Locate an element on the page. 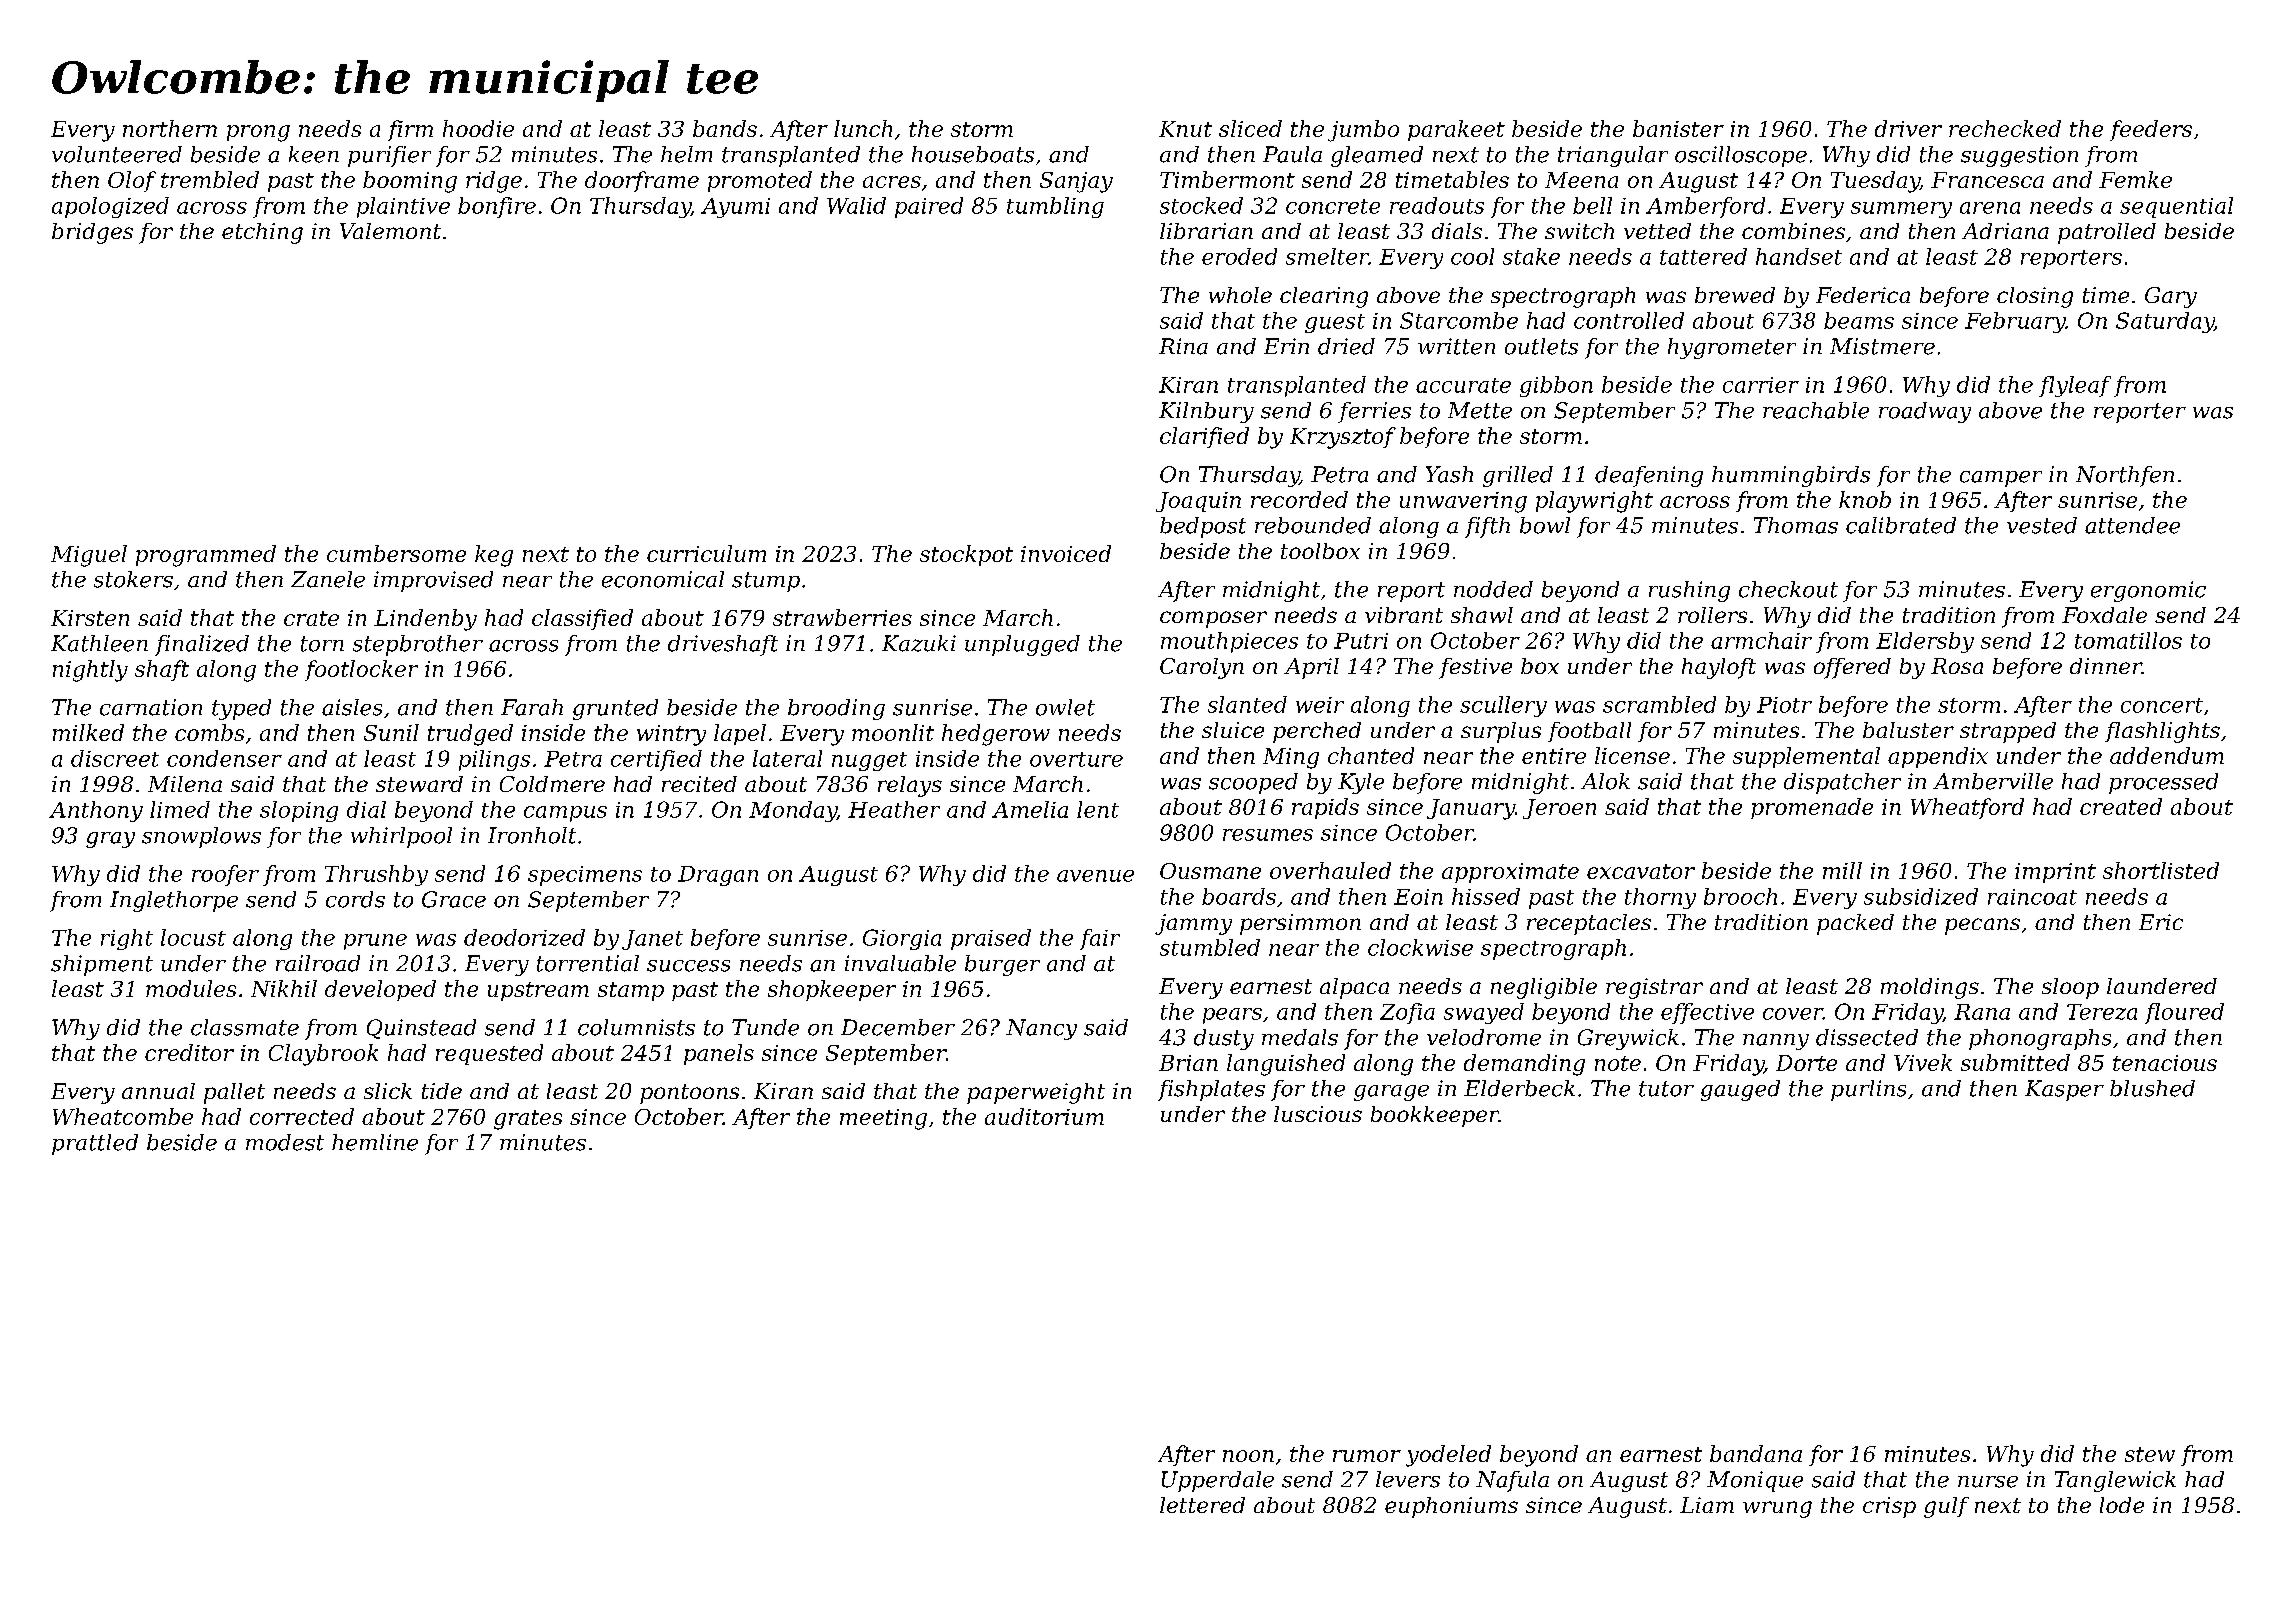  Miguel is located at coordinates (89, 556).
